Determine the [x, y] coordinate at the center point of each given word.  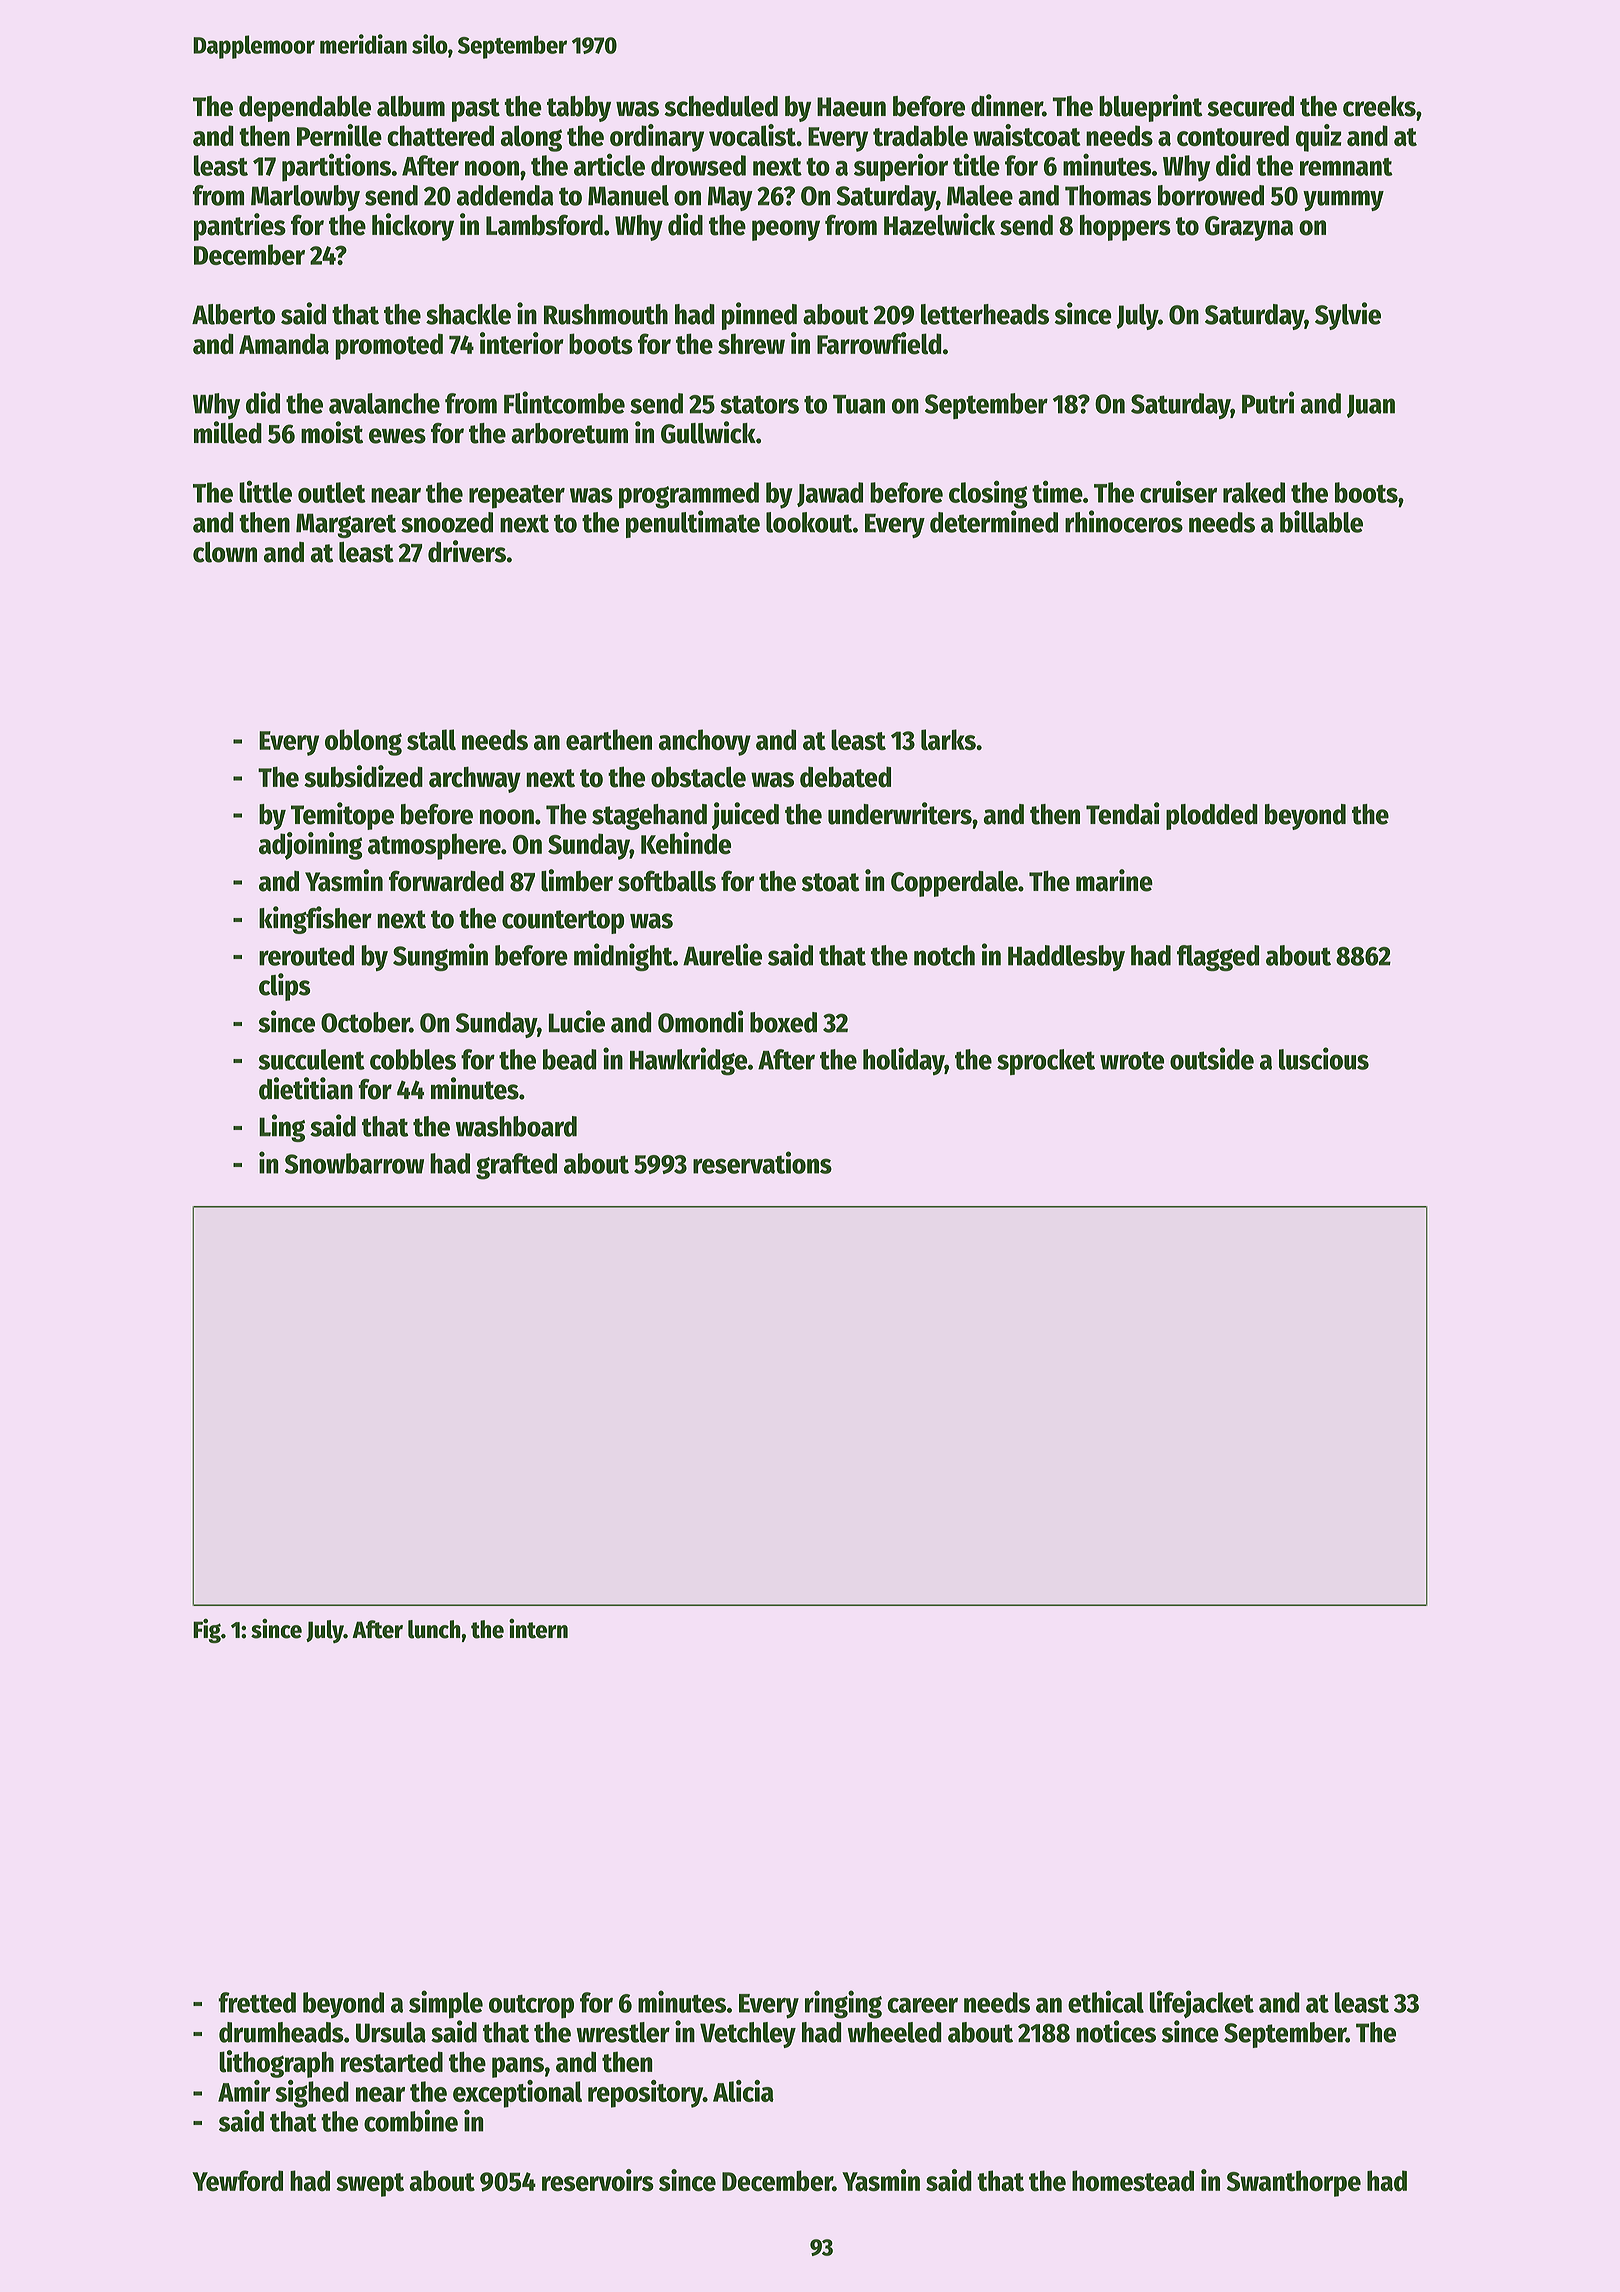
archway [475, 779]
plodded [1212, 817]
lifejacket [1201, 2004]
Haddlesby [1066, 958]
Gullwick [708, 432]
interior [522, 343]
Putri [1268, 402]
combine [411, 2120]
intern [538, 1629]
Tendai [1123, 813]
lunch [434, 1629]
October [365, 1022]
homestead [1133, 2181]
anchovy [705, 742]
